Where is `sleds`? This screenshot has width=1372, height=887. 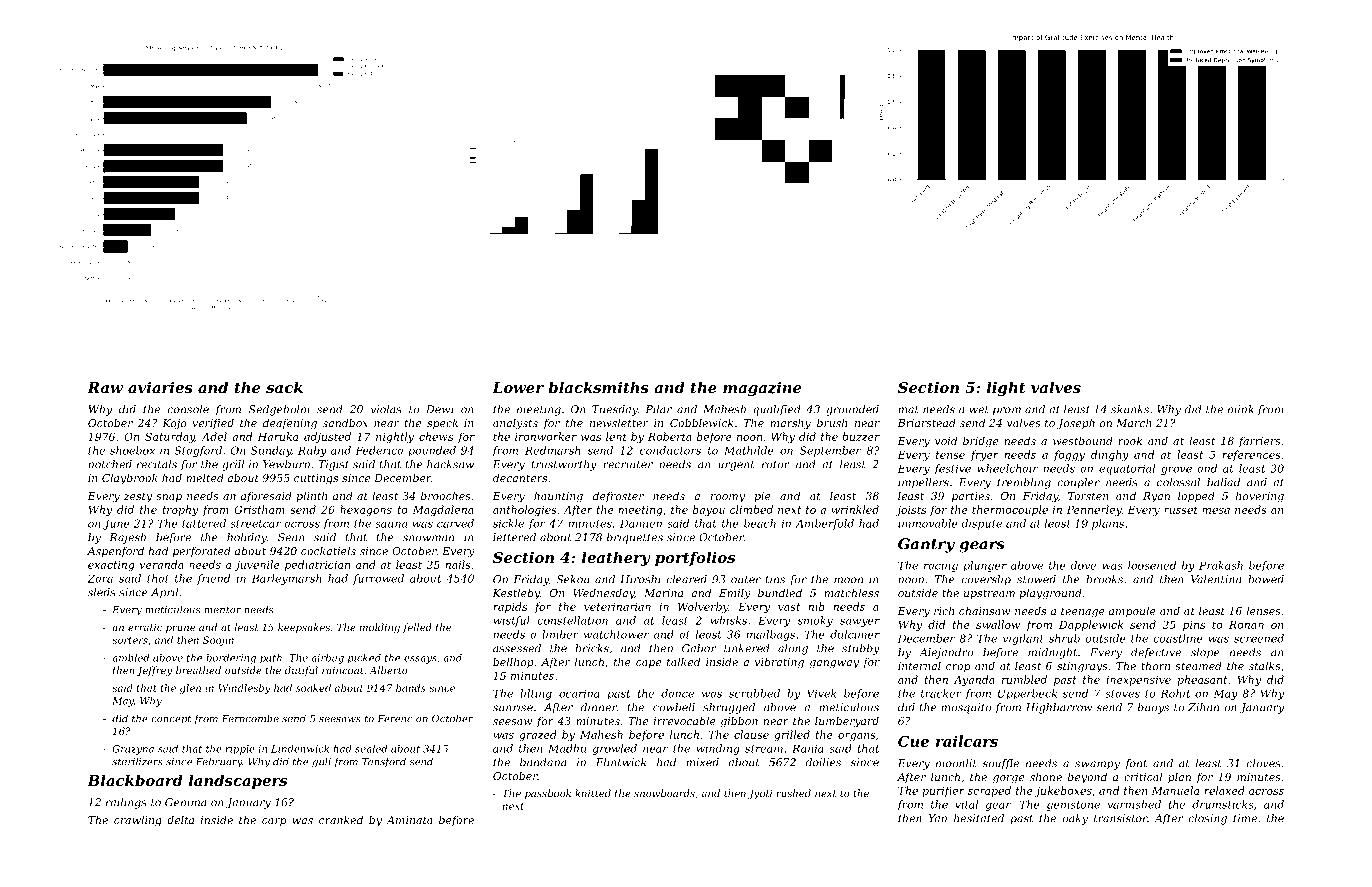 sleds is located at coordinates (102, 592).
